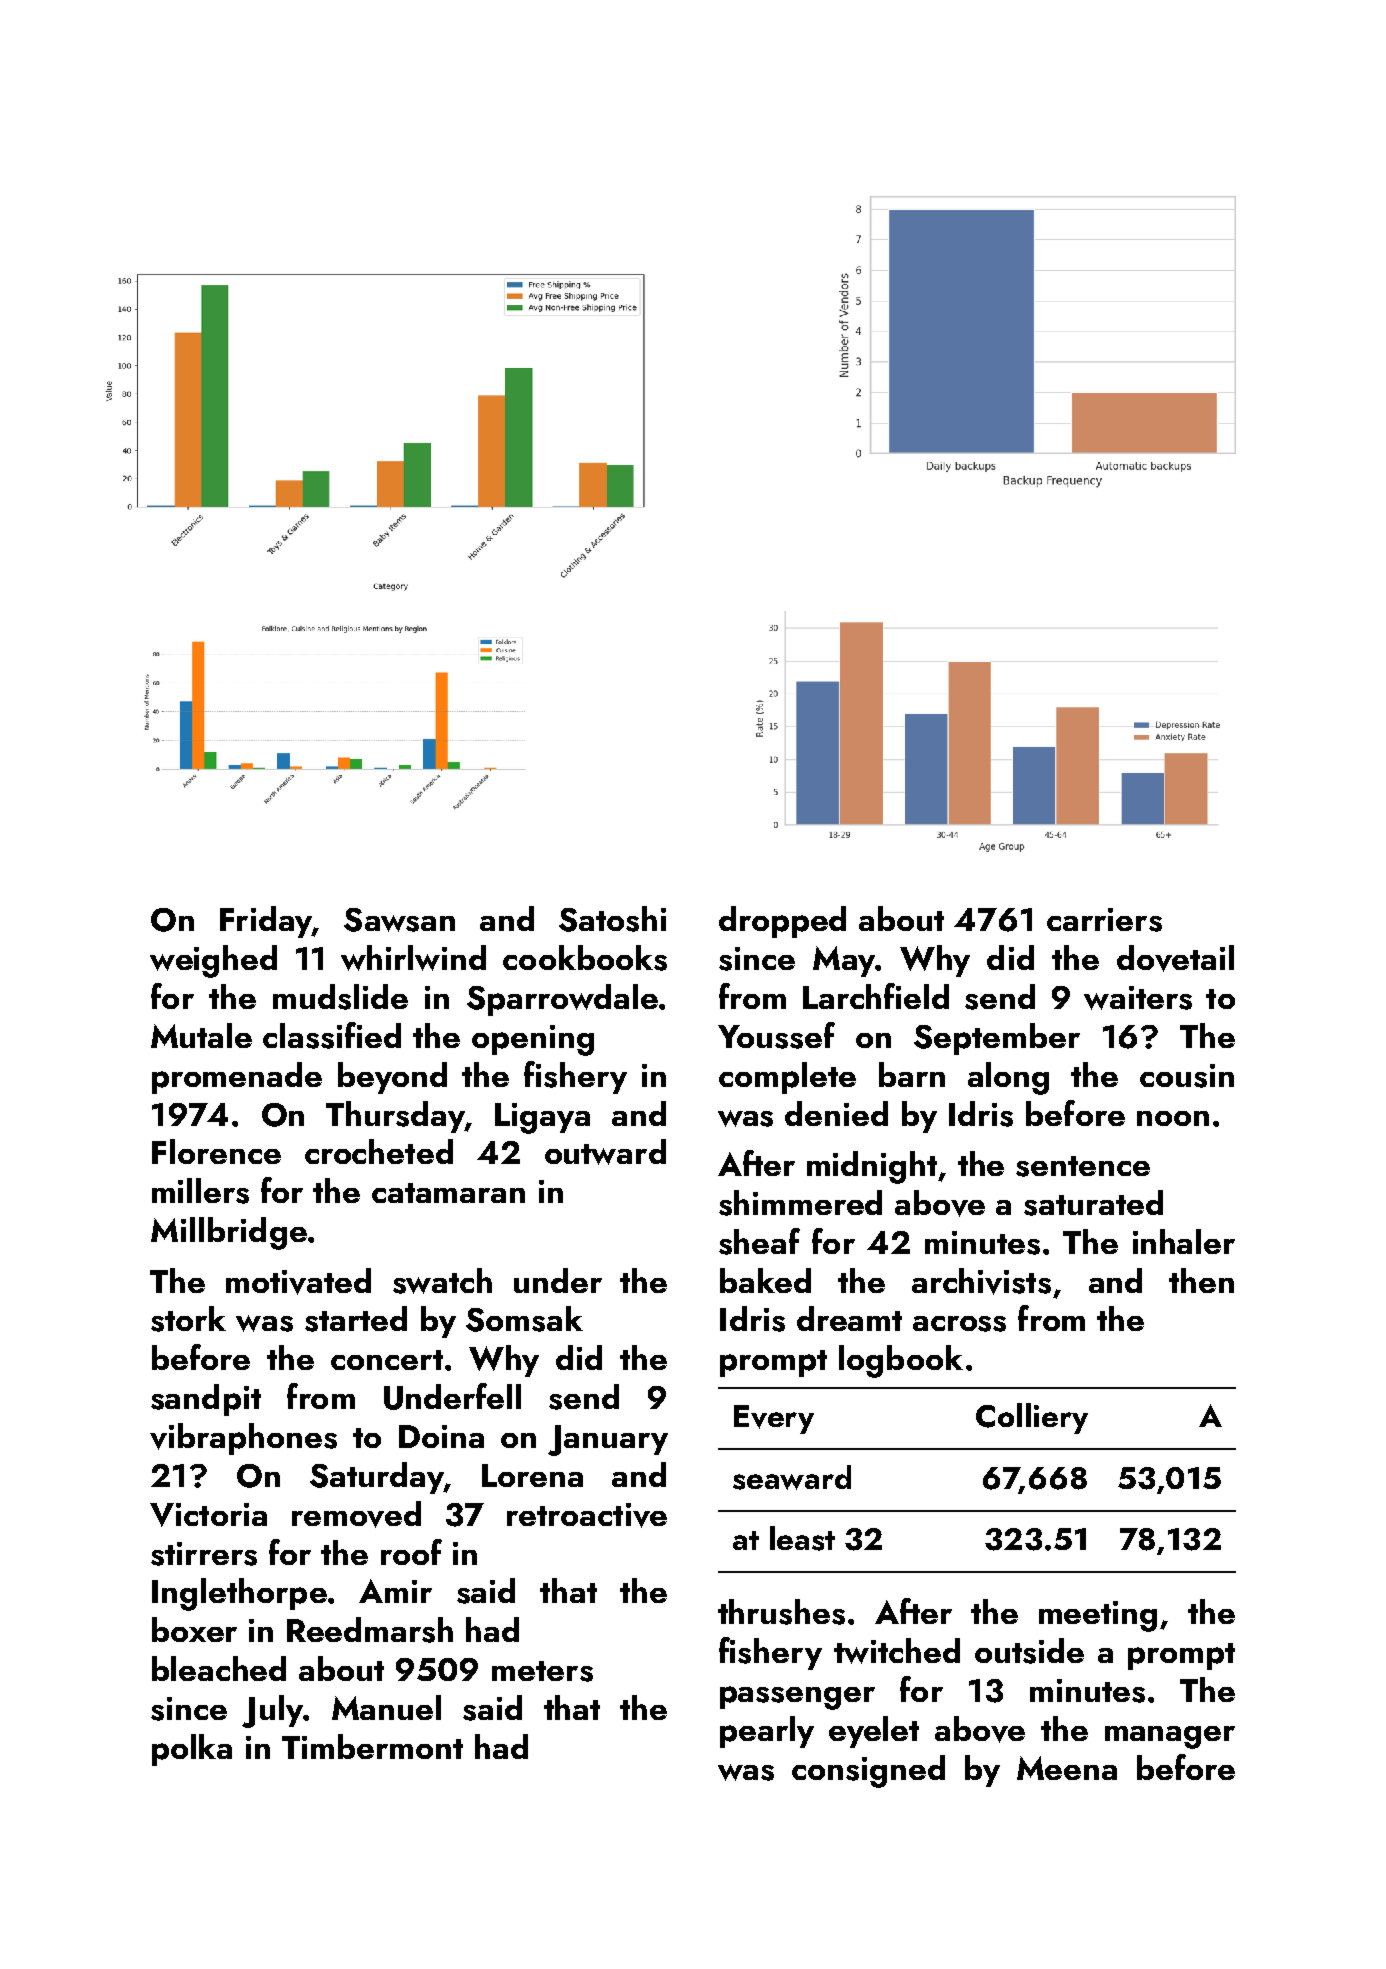  What do you see at coordinates (192, 1750) in the document?
I see `polka` at bounding box center [192, 1750].
